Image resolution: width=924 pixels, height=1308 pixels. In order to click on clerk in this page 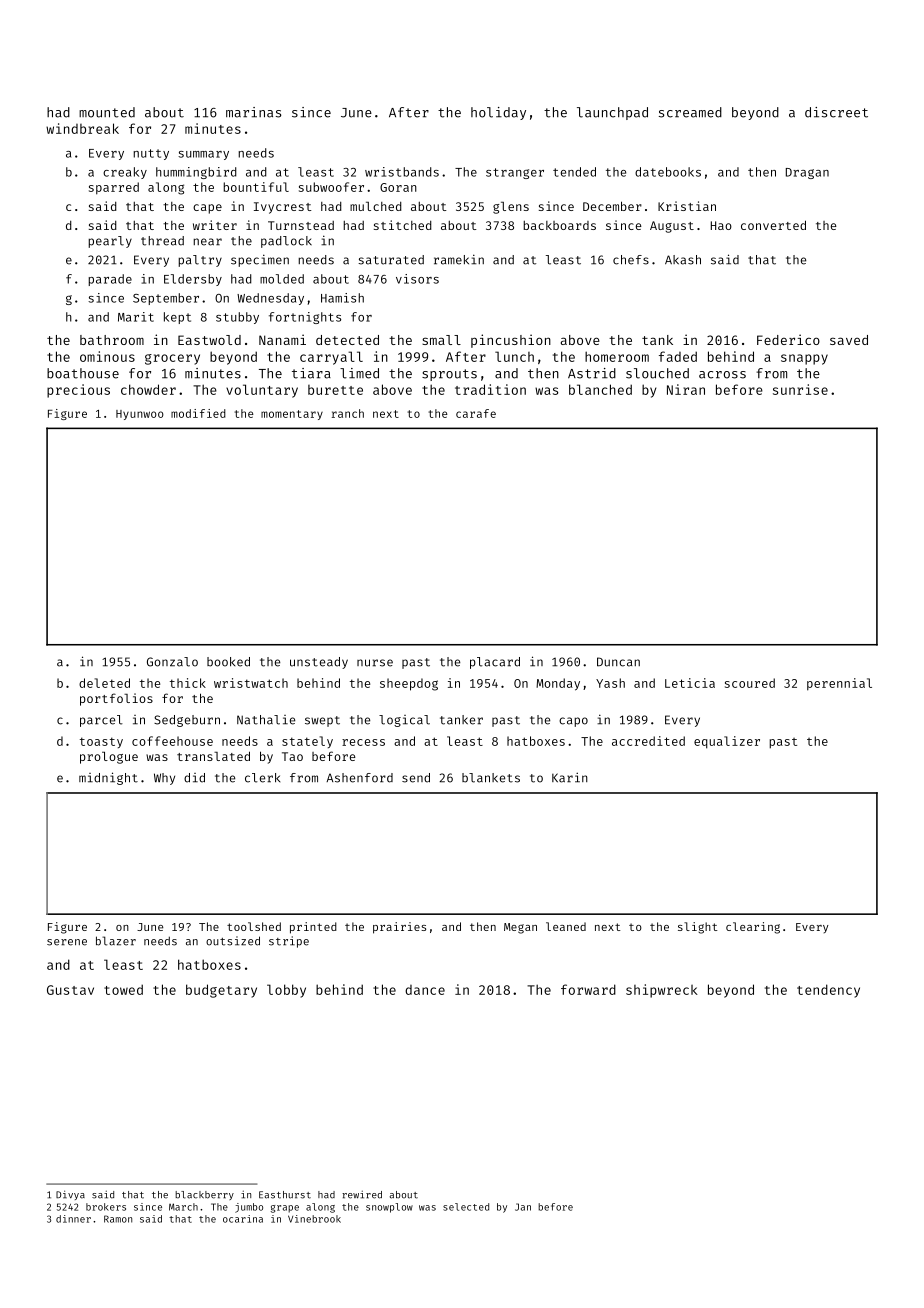, I will do `click(262, 778)`.
